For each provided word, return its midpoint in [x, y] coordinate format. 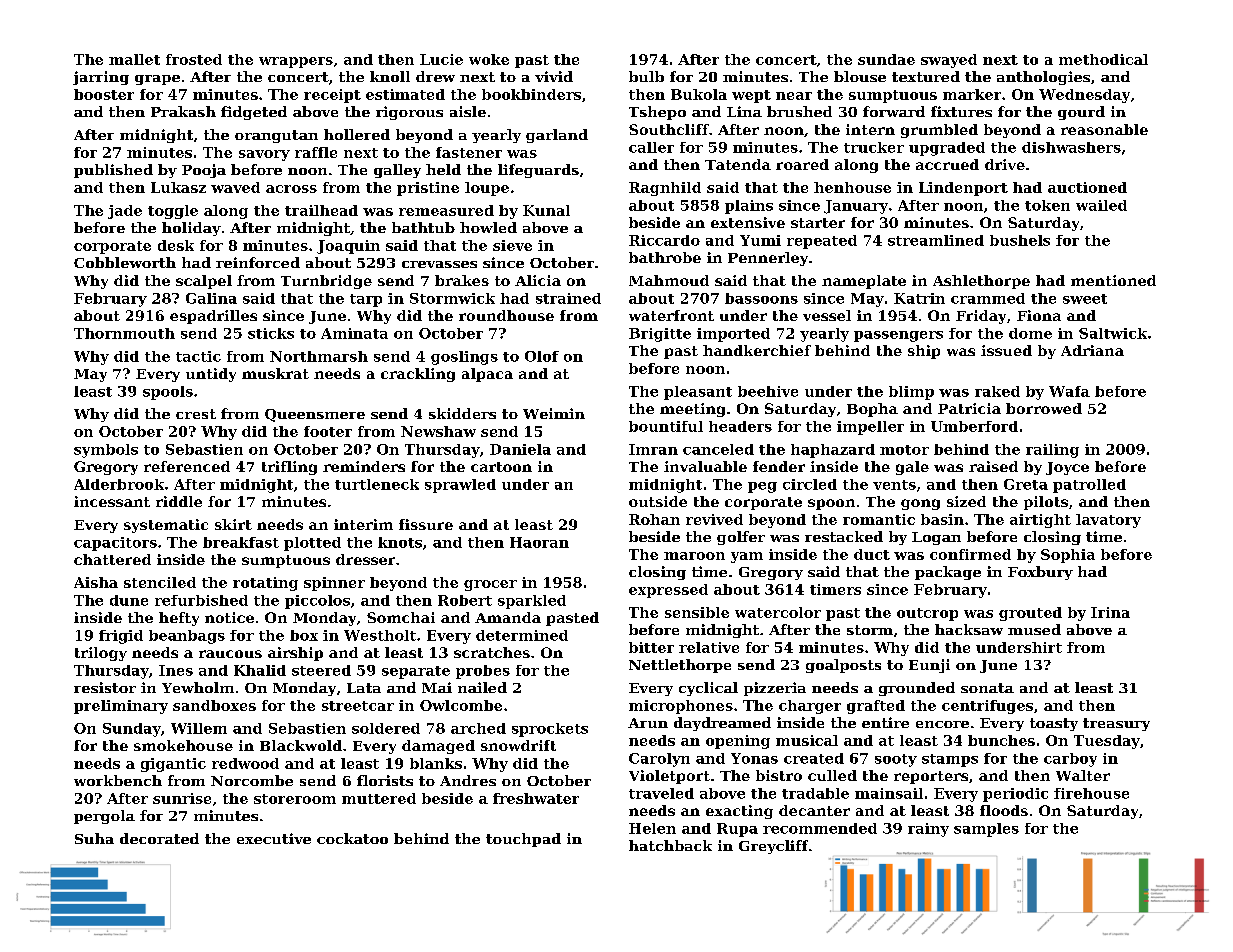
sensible [697, 612]
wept [751, 96]
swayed [949, 61]
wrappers [296, 62]
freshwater [536, 798]
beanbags [187, 637]
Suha [94, 838]
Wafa [1069, 391]
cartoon [501, 467]
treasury [1116, 724]
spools [168, 393]
